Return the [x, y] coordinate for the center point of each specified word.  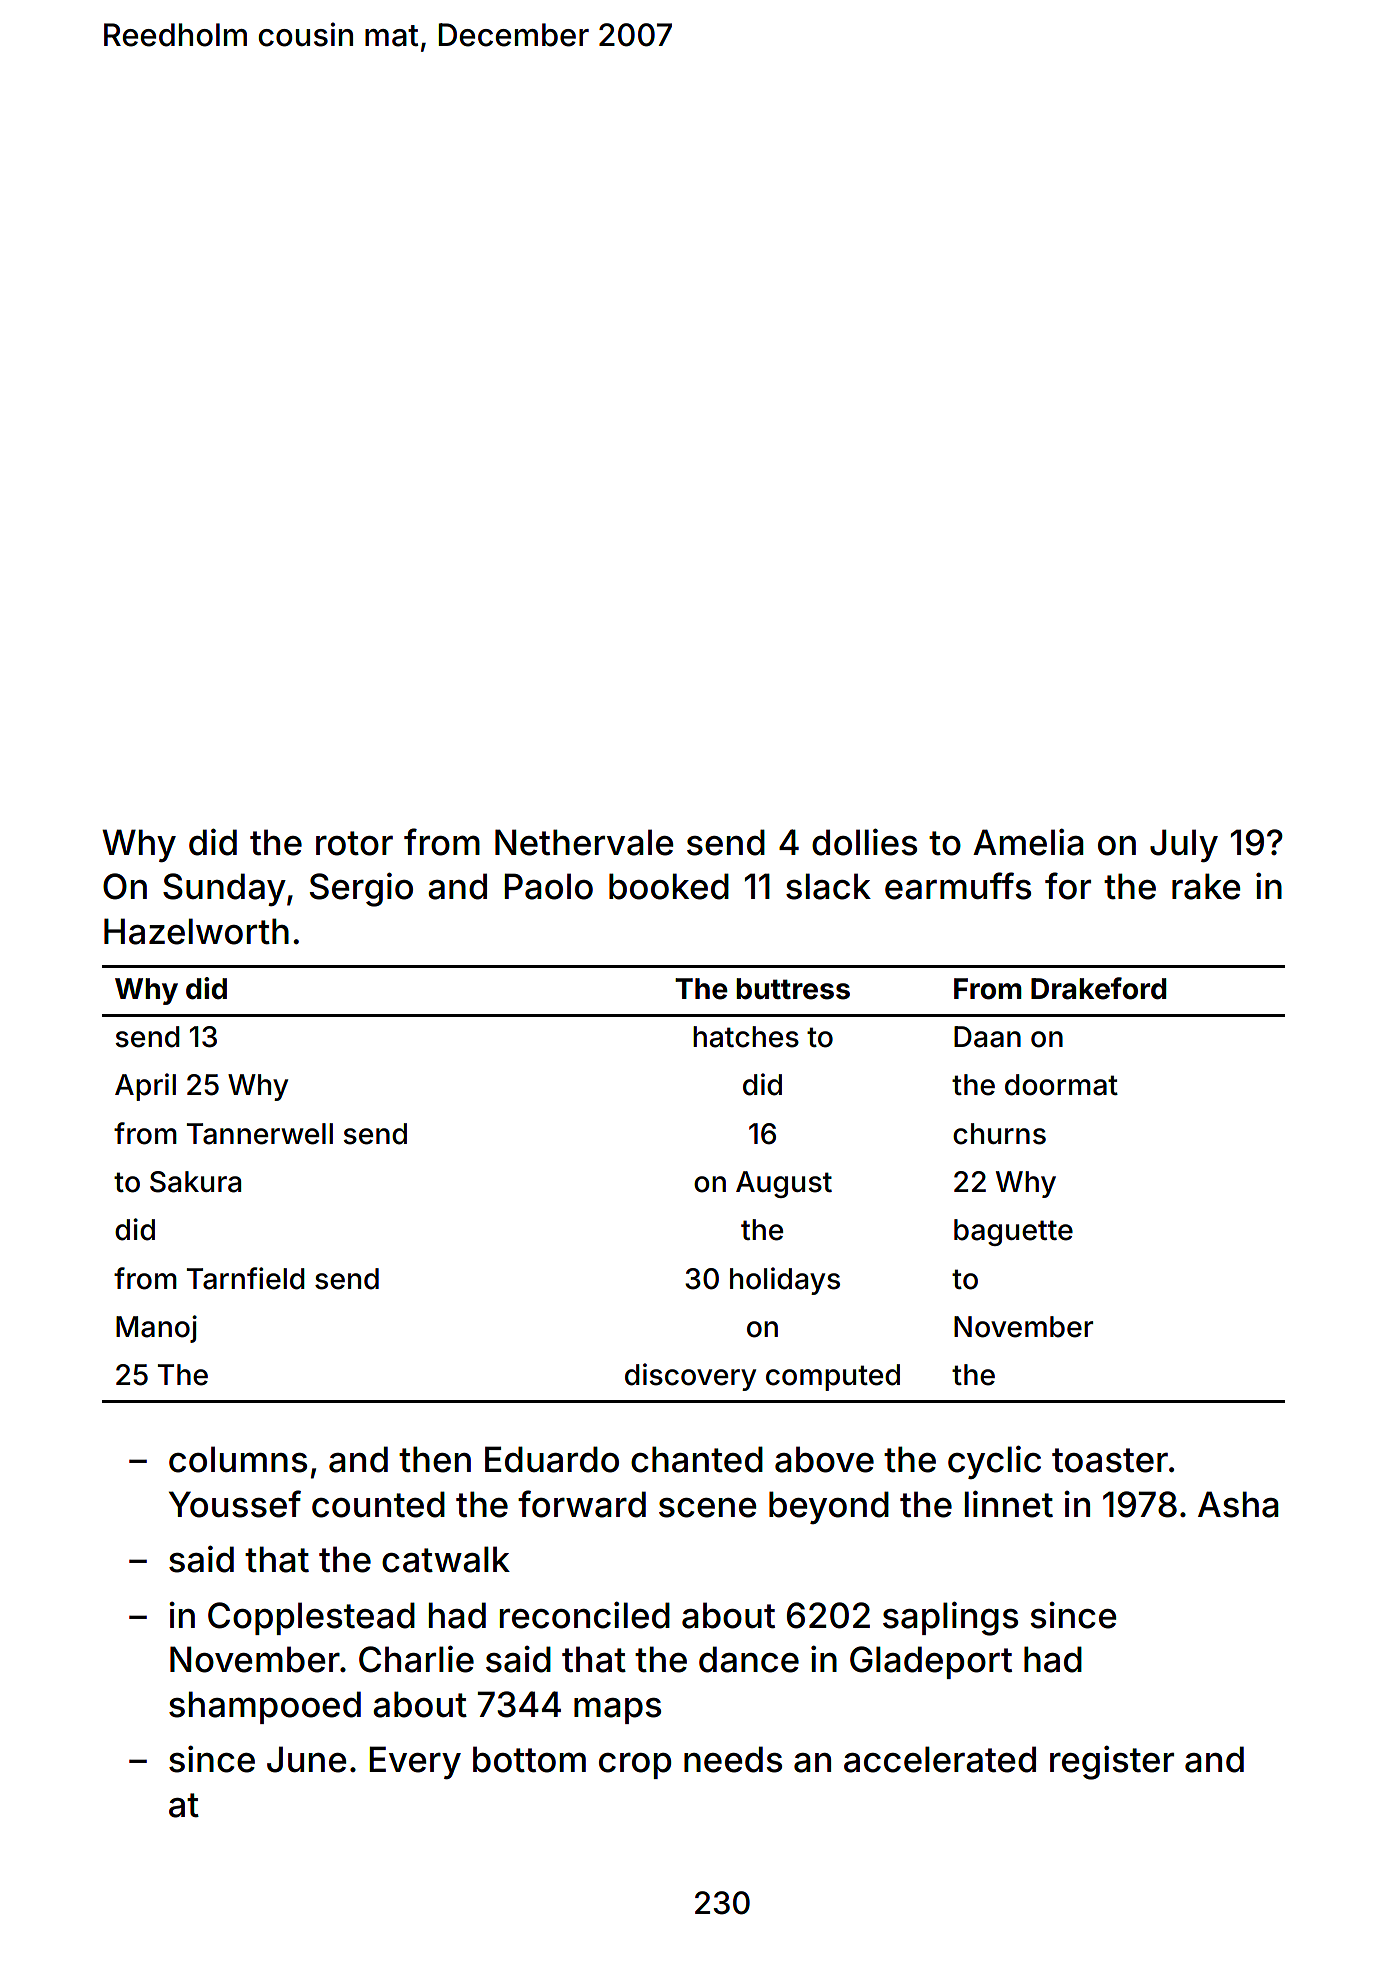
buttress [793, 989]
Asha [1238, 1504]
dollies [864, 842]
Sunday [224, 889]
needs [733, 1759]
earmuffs [958, 886]
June [306, 1759]
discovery [690, 1377]
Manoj [156, 1329]
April [145, 1087]
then [435, 1459]
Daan [987, 1037]
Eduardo [552, 1459]
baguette [1013, 1232]
